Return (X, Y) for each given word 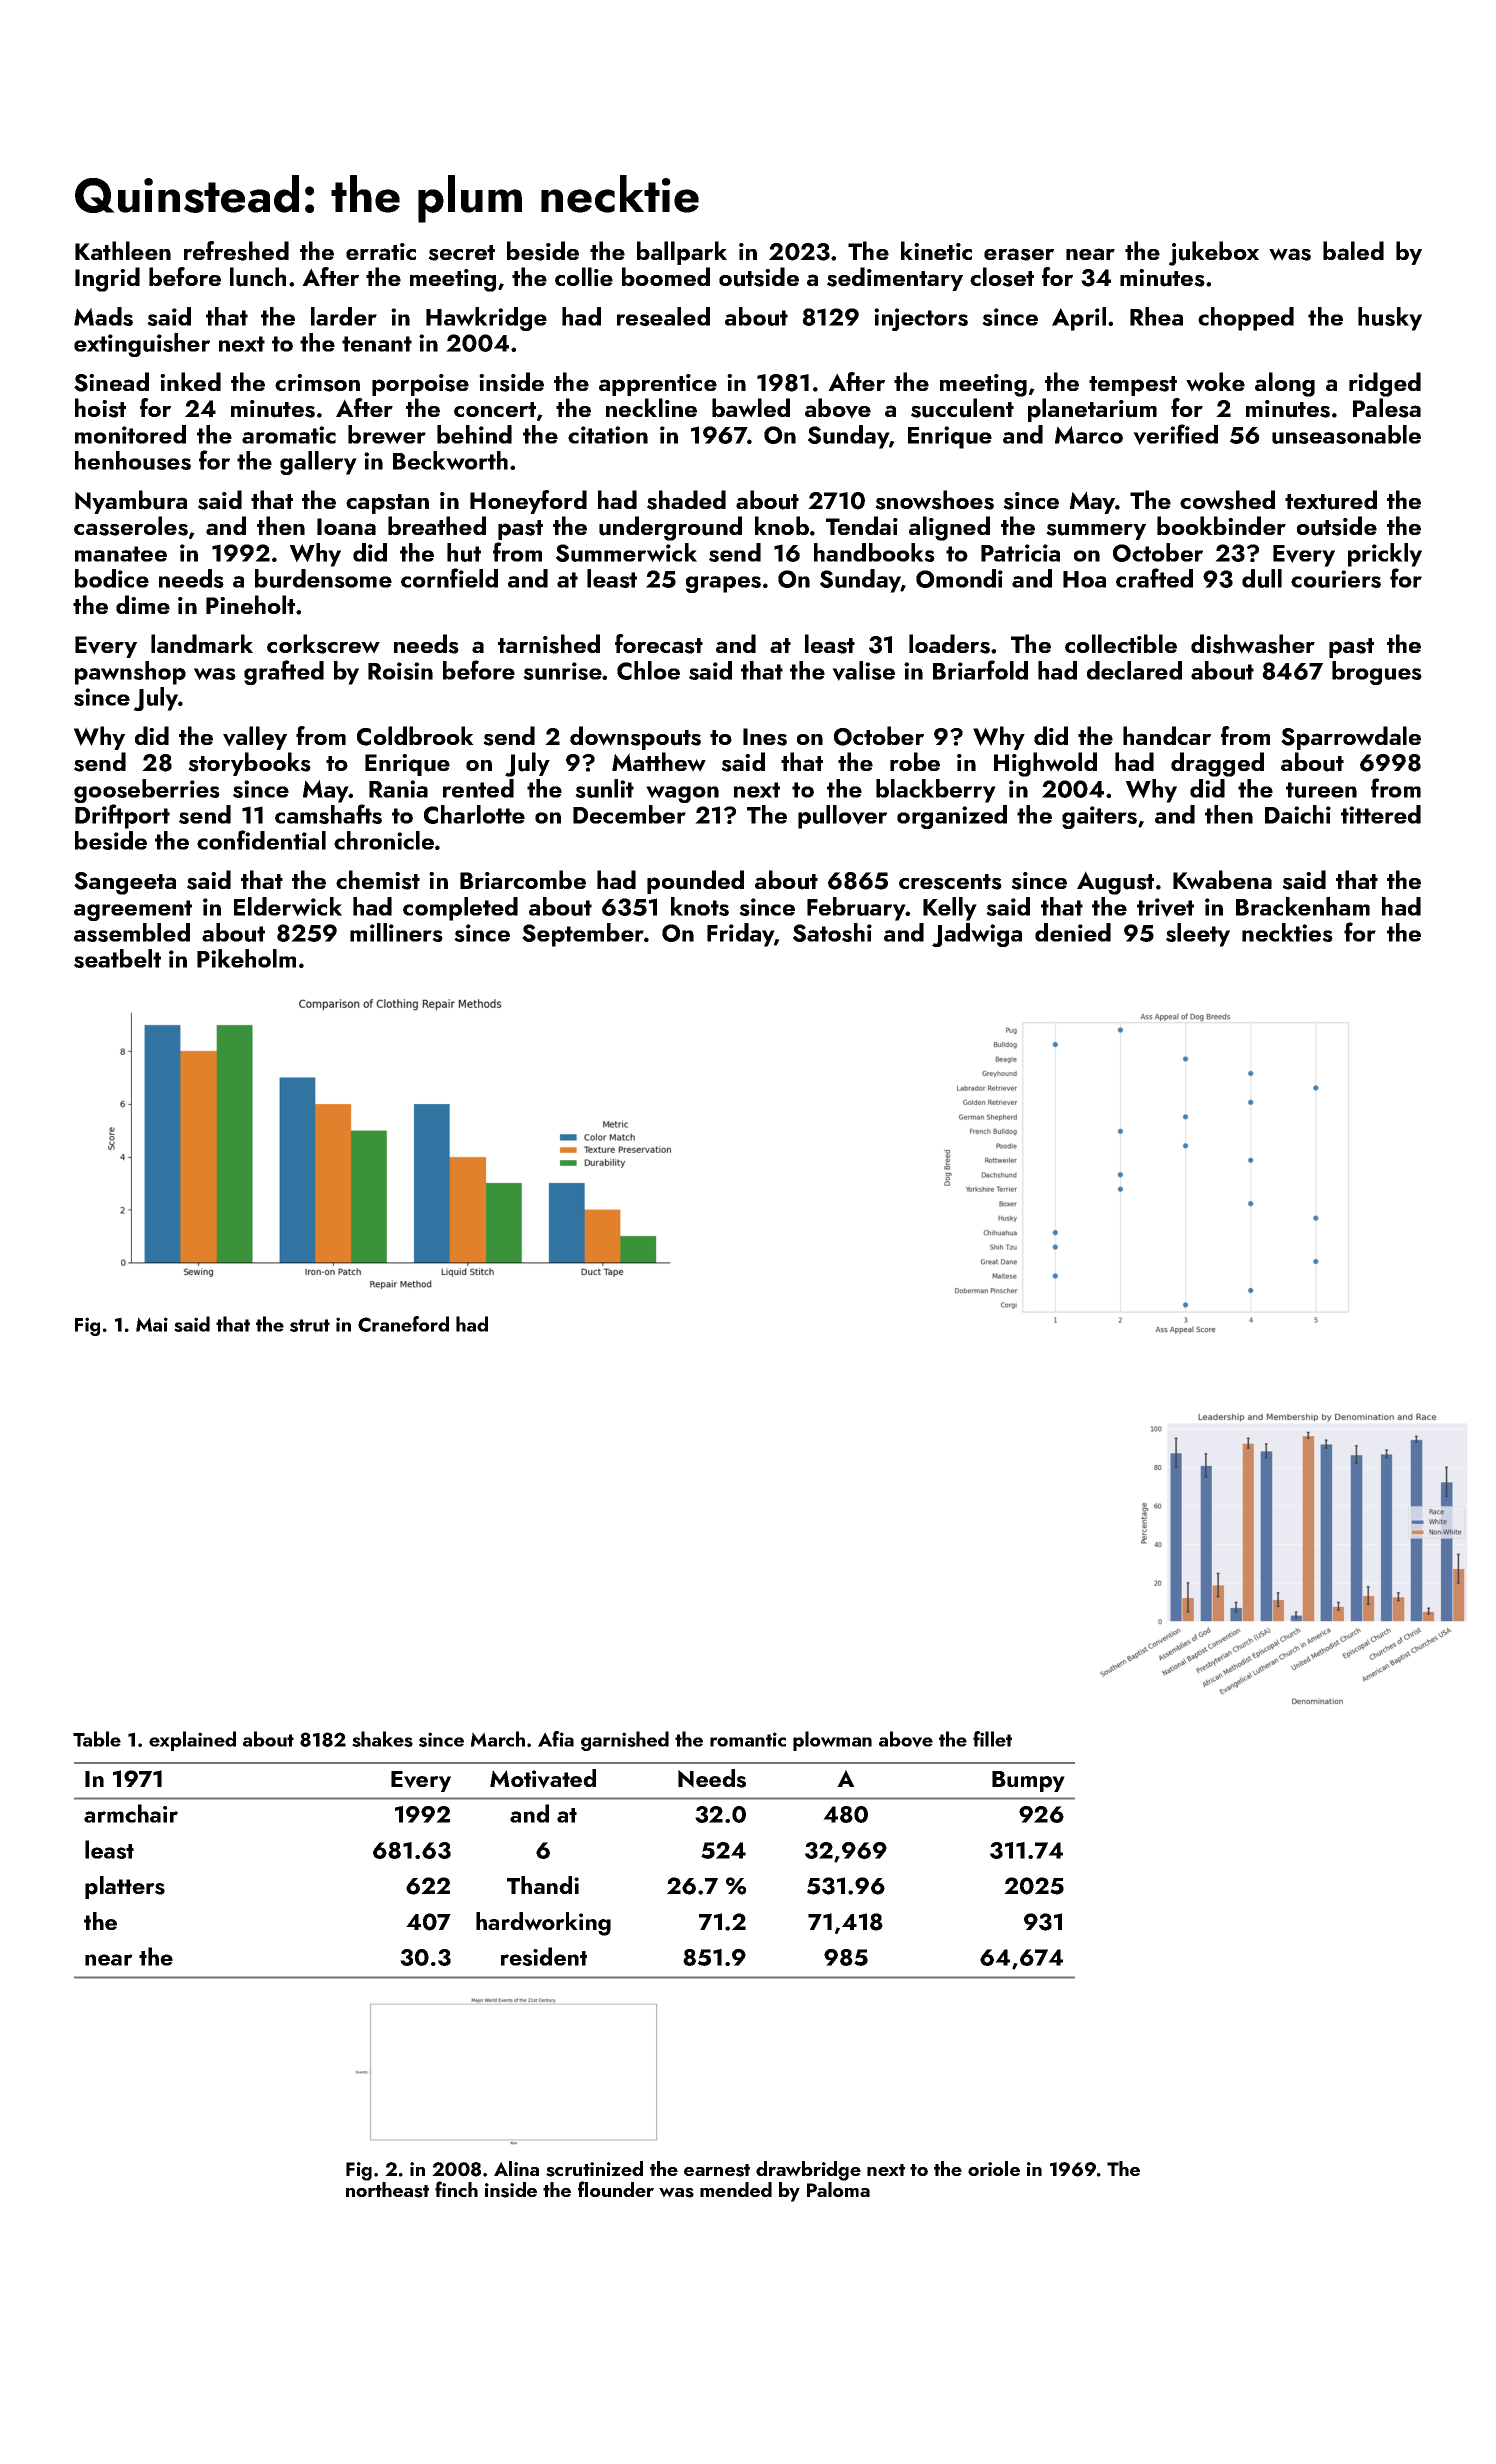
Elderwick (288, 906)
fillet (992, 1739)
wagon (682, 794)
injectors (921, 319)
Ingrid (107, 279)
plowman (832, 1741)
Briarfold (980, 670)
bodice (112, 578)
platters (125, 1887)
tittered (1381, 814)
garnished (625, 1741)
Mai (152, 1324)
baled (1353, 250)
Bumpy (1028, 1781)
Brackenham (1303, 906)
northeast (387, 2190)
